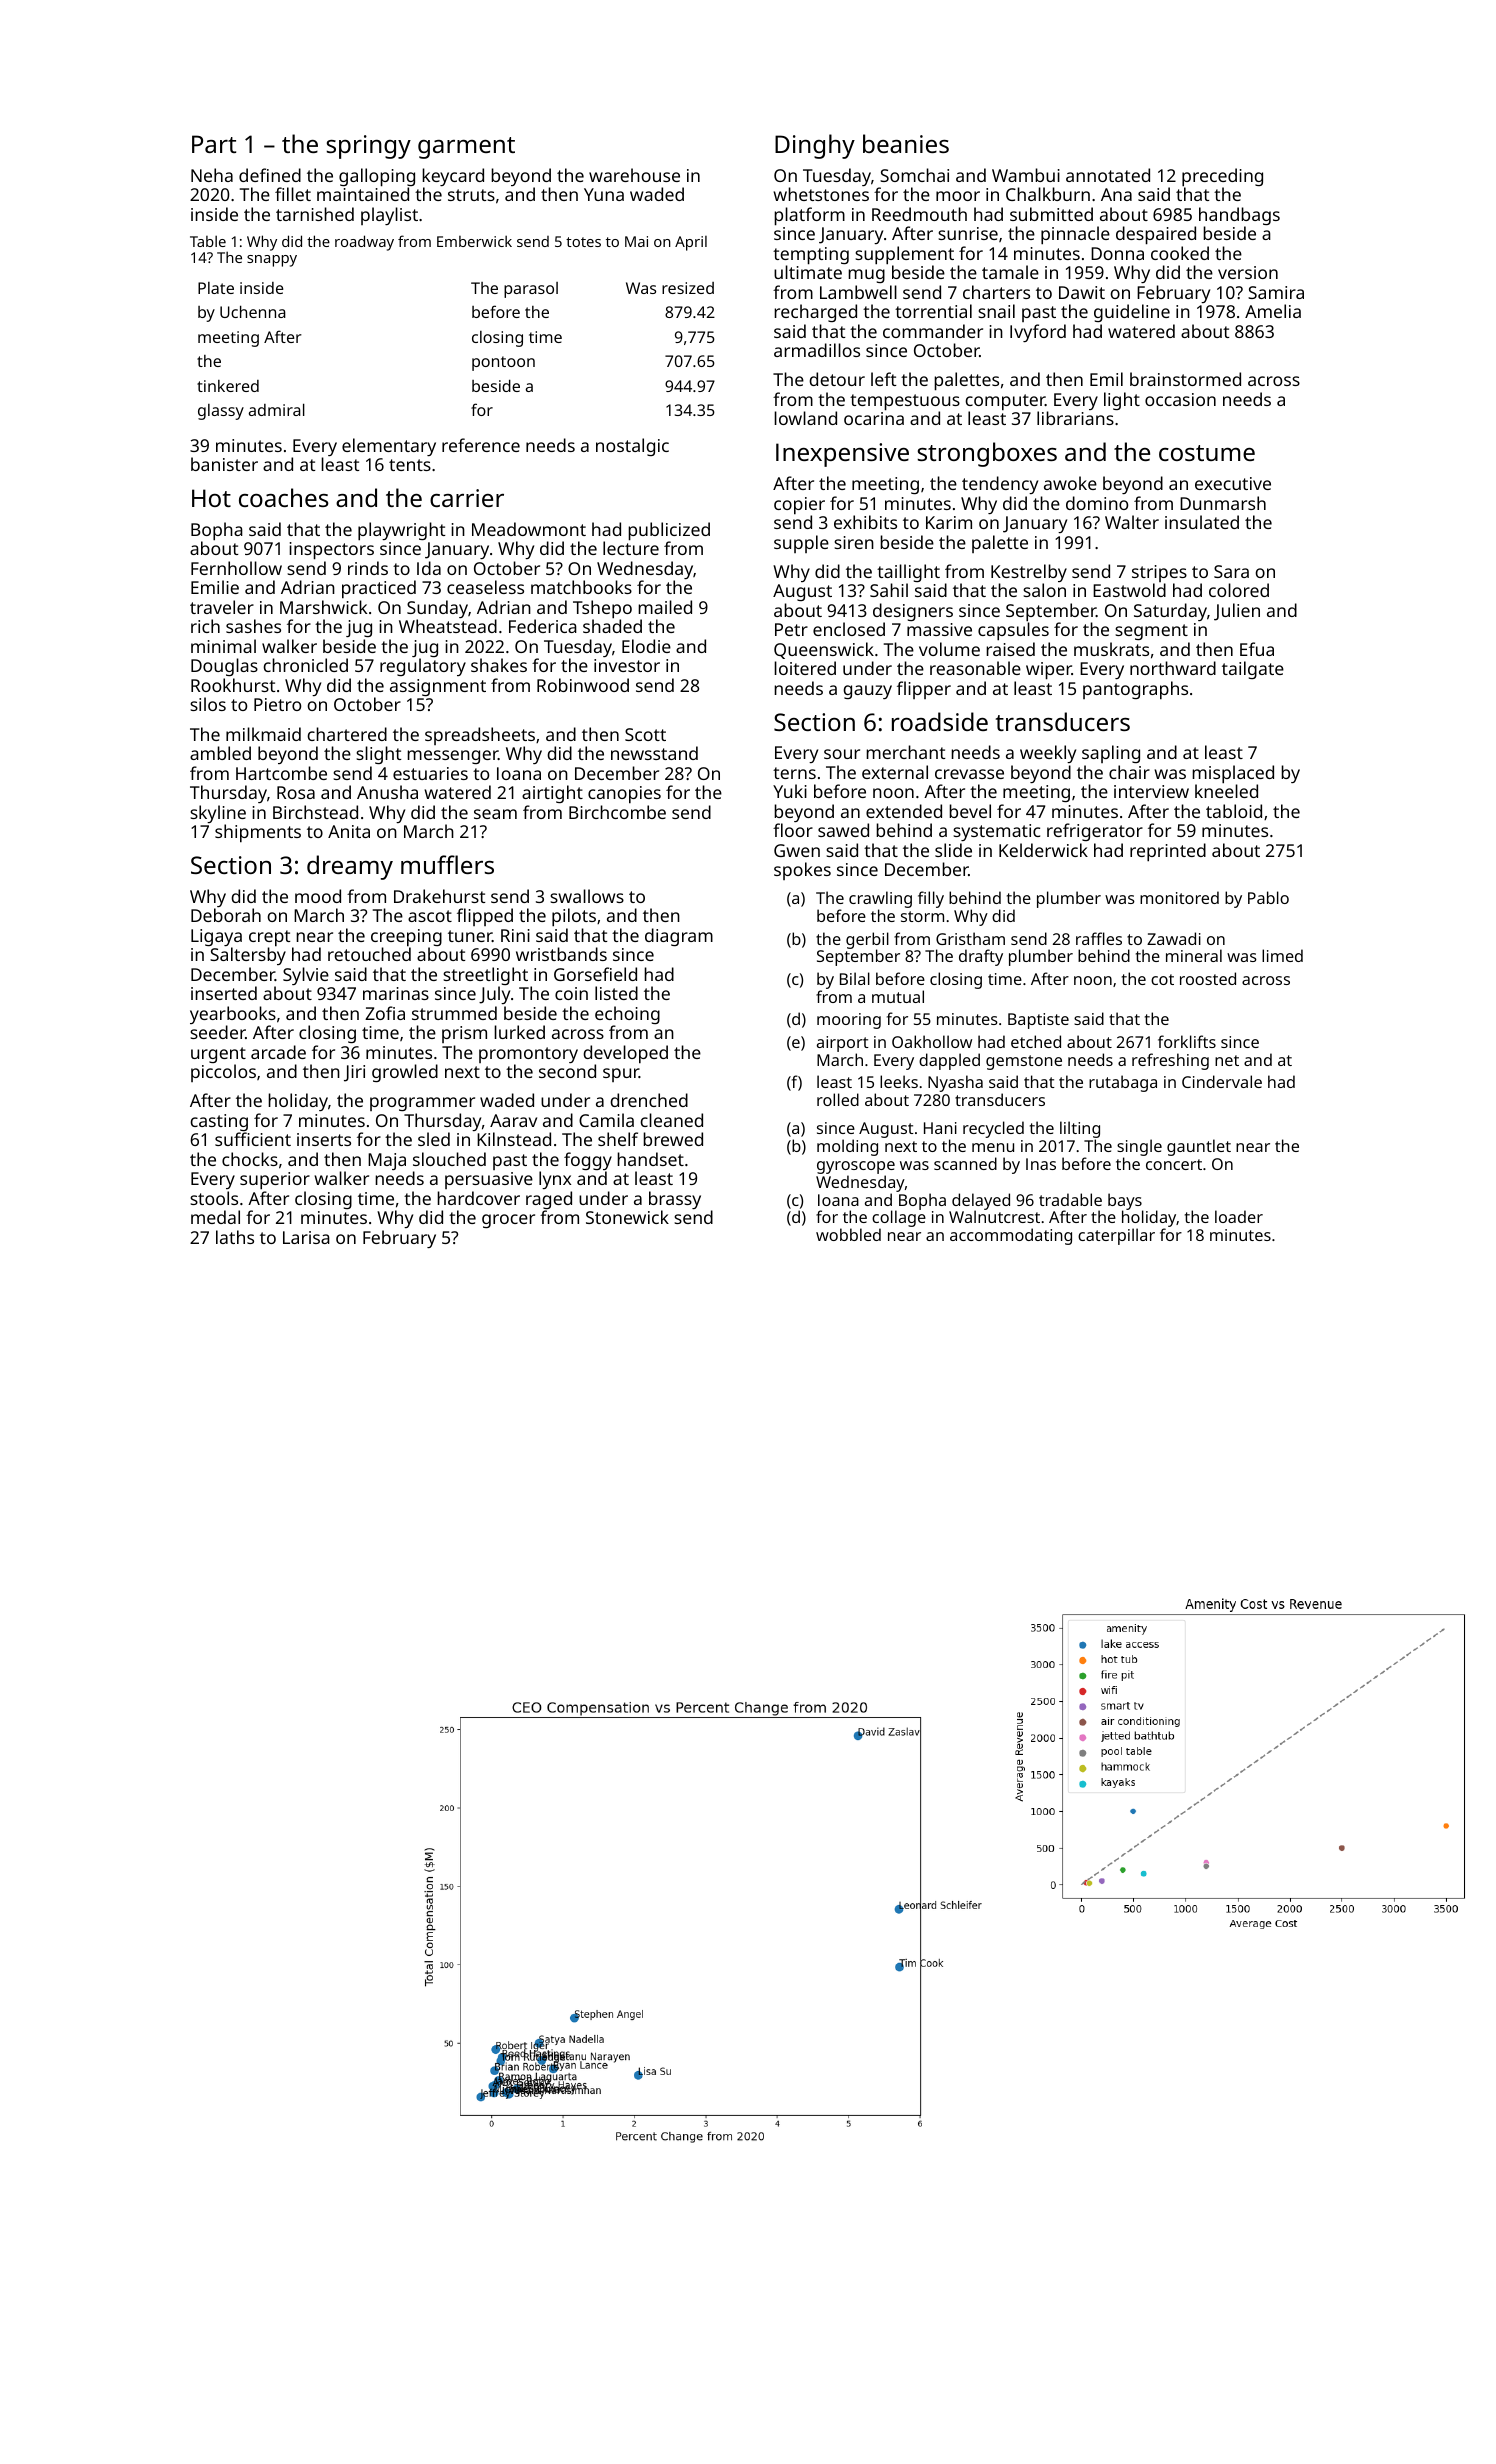  Describe the element at coordinates (389, 216) in the screenshot. I see `playlist` at that location.
